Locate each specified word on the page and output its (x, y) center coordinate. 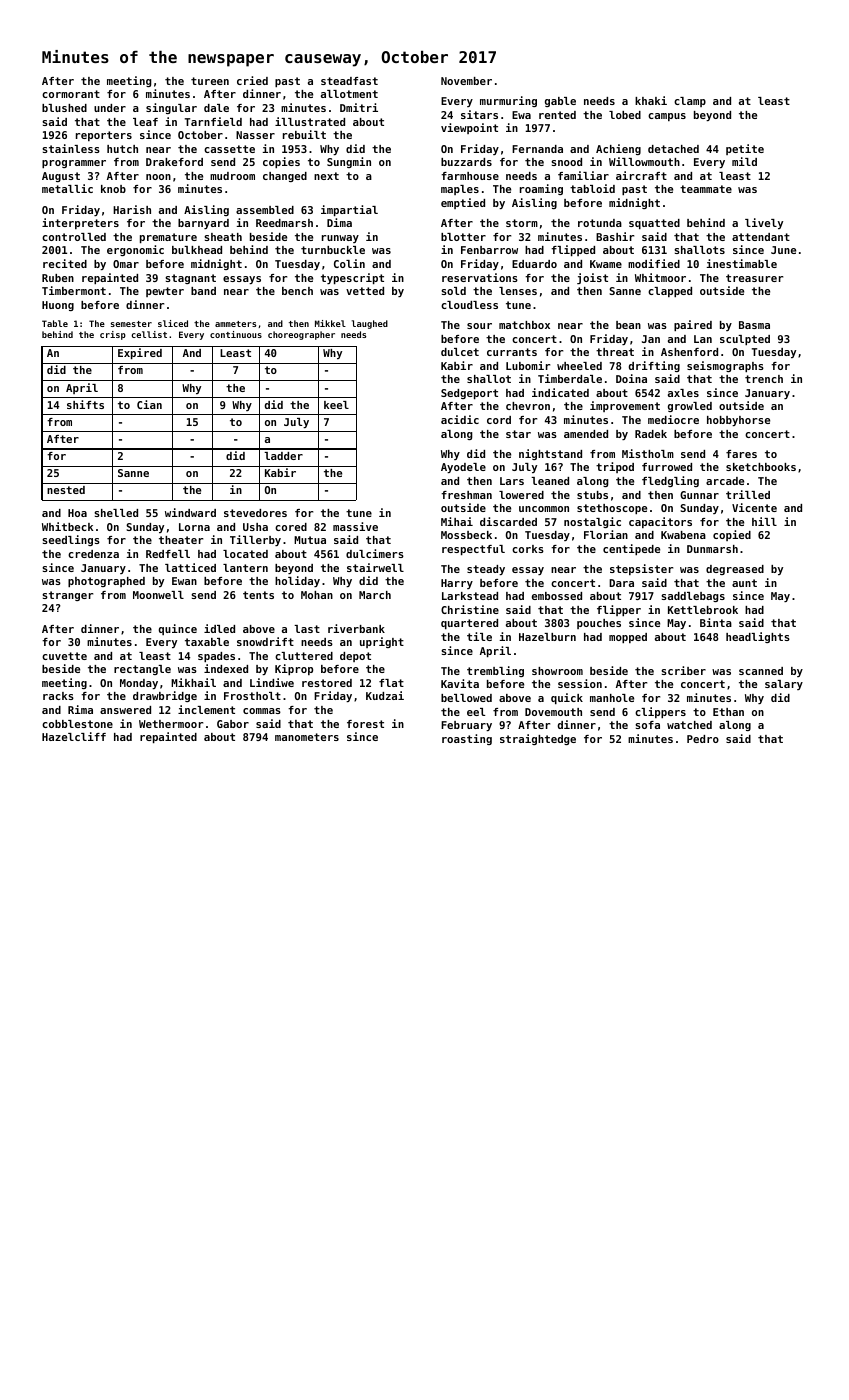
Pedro (703, 739)
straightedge (538, 739)
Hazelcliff (74, 736)
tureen (210, 81)
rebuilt (304, 134)
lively (764, 223)
